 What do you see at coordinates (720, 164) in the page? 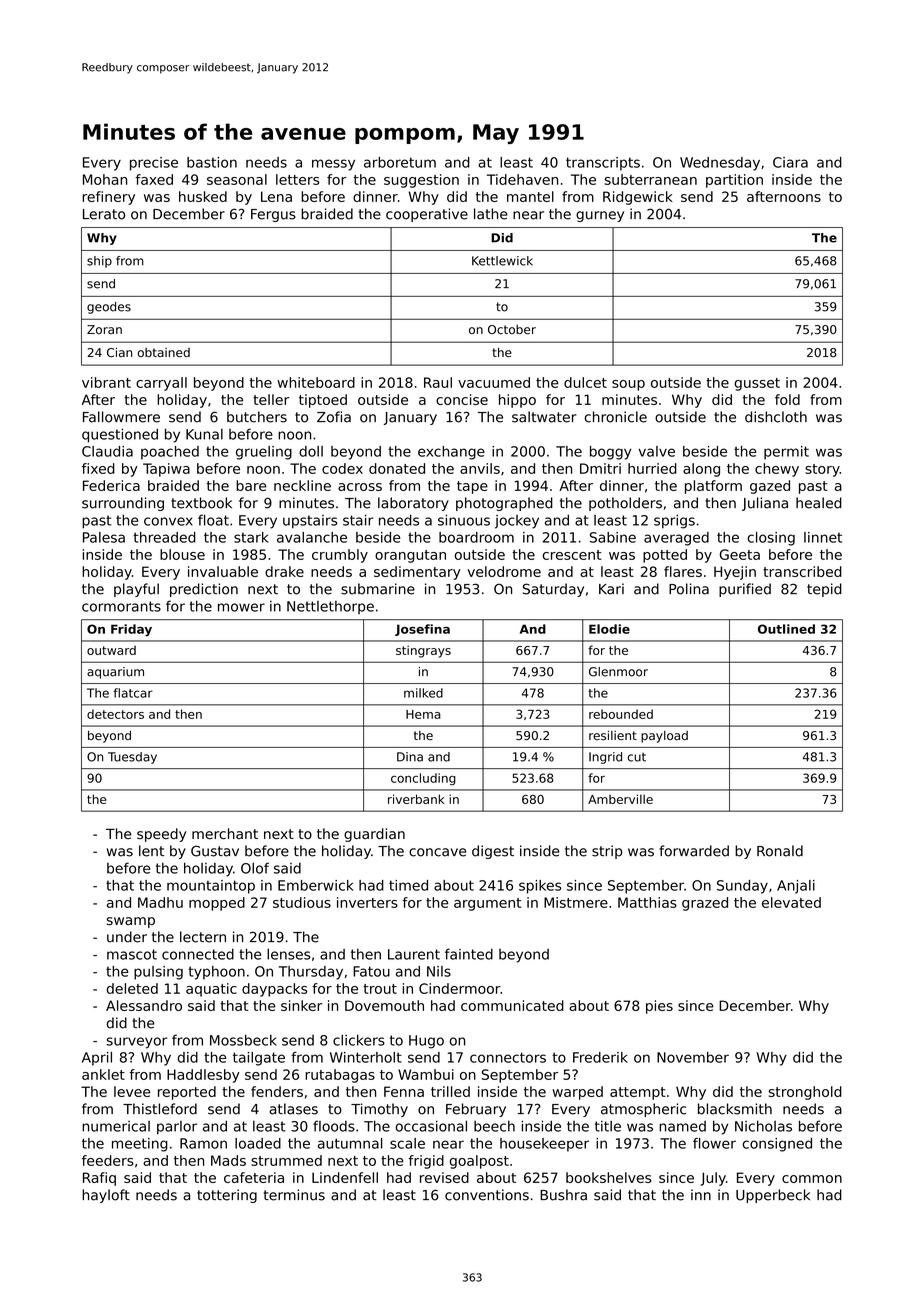
I see `Wednesday` at bounding box center [720, 164].
